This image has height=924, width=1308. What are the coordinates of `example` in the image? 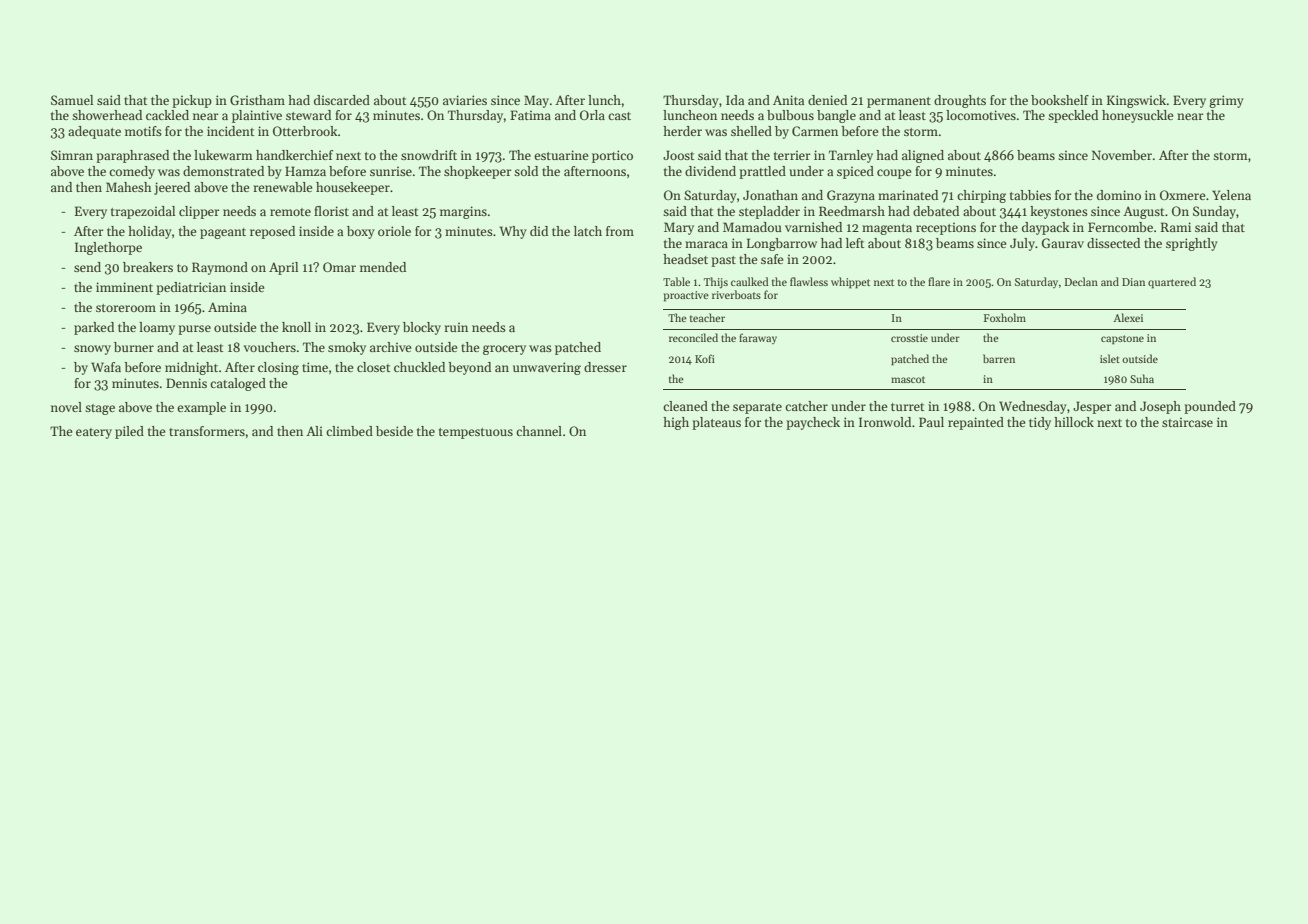 It's located at (201, 408).
